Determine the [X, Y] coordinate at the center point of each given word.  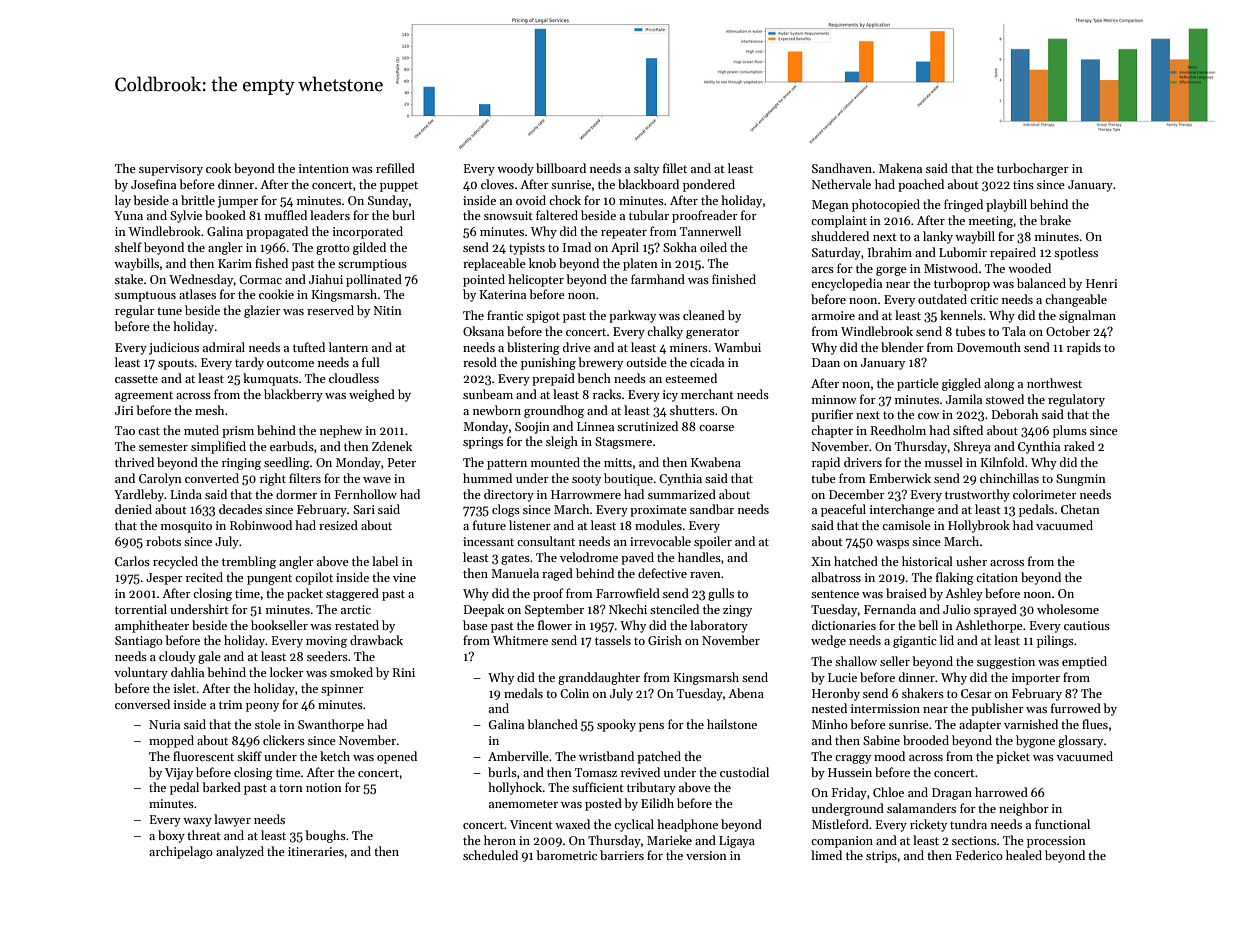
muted [201, 430]
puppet [399, 186]
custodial [744, 772]
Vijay [179, 774]
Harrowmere [586, 494]
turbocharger [1033, 169]
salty [646, 169]
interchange [902, 510]
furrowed [1076, 708]
